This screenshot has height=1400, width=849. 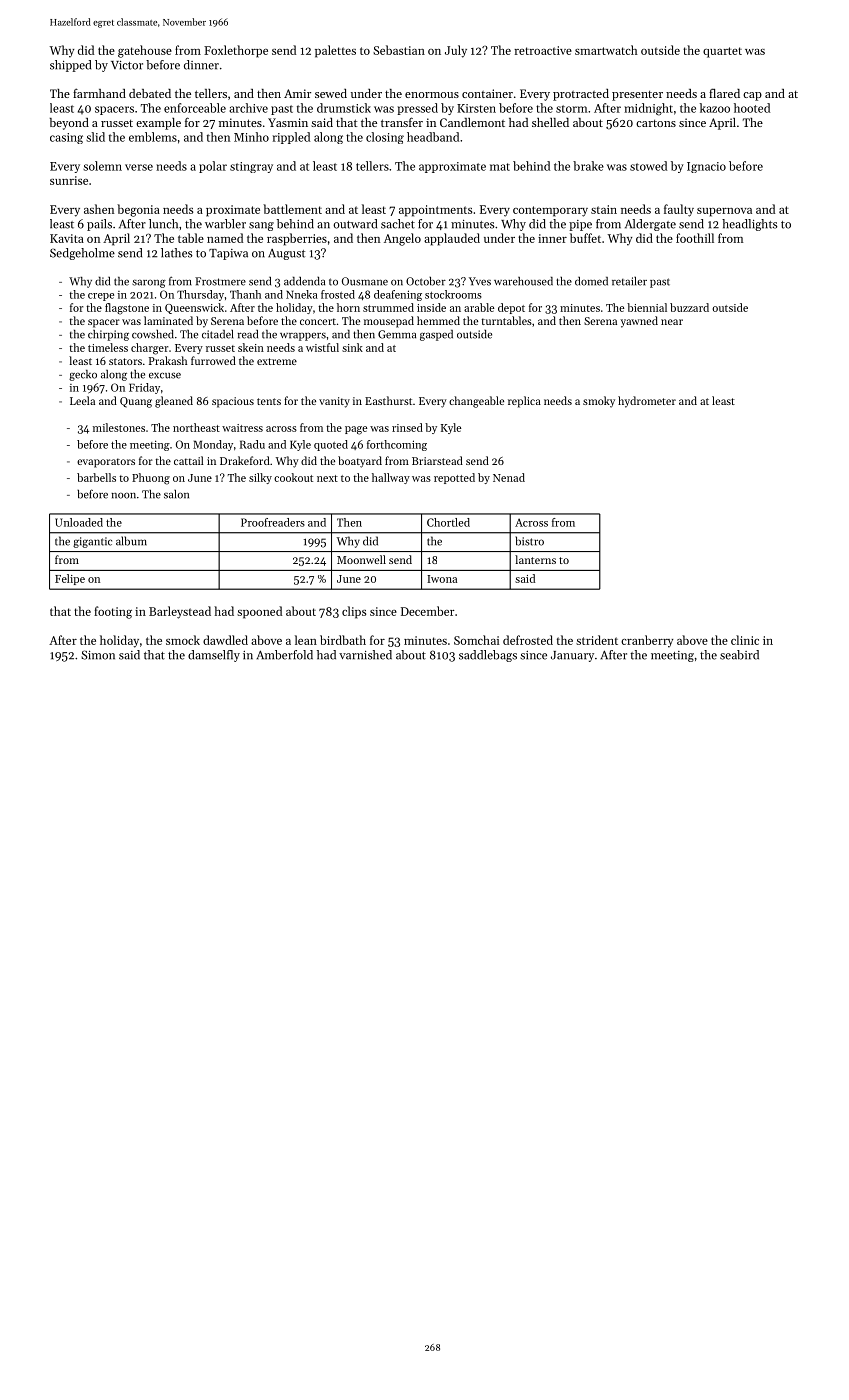 I want to click on quartet, so click(x=722, y=52).
